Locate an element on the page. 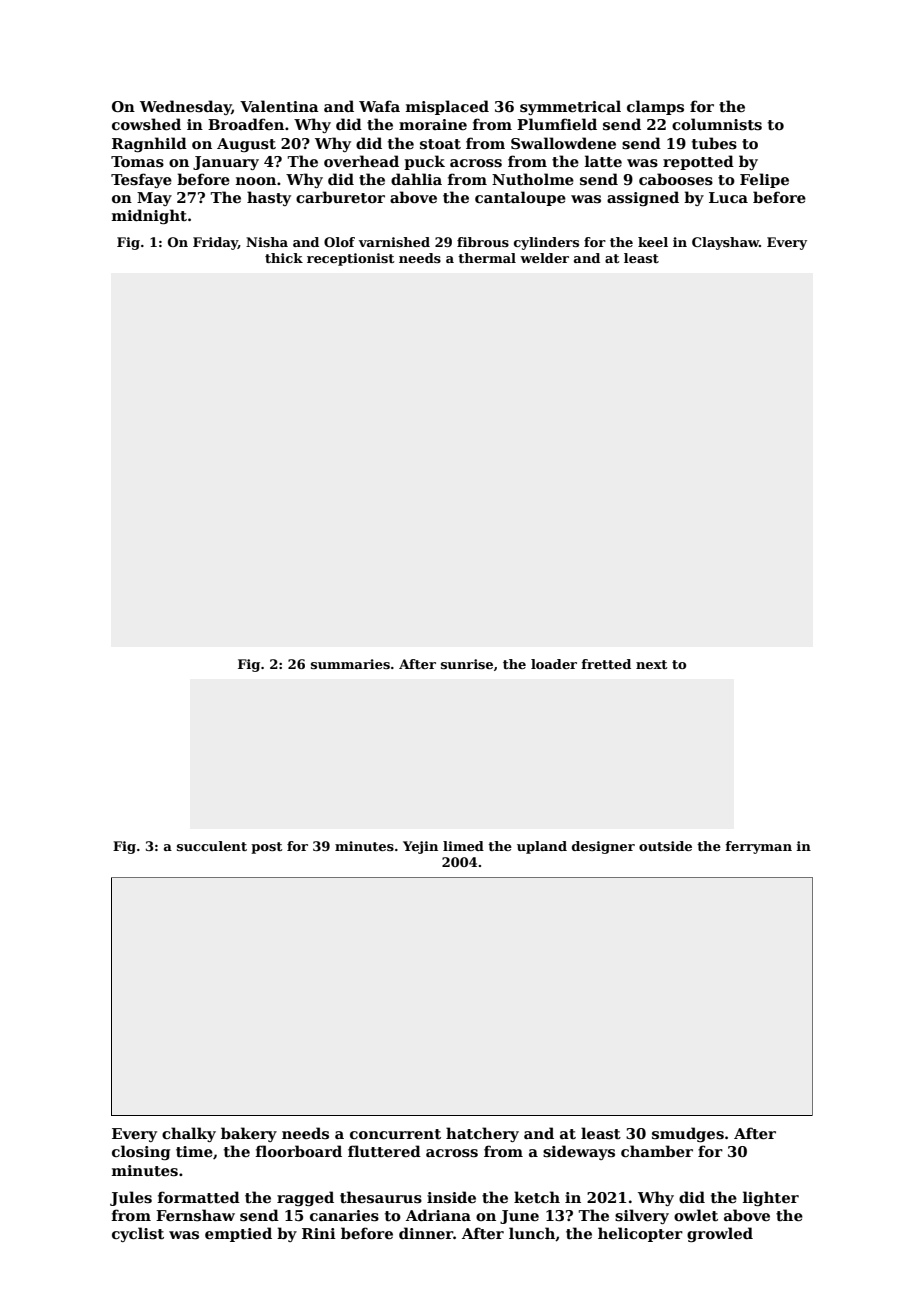 The height and width of the page is (1308, 924). fibrous is located at coordinates (483, 242).
